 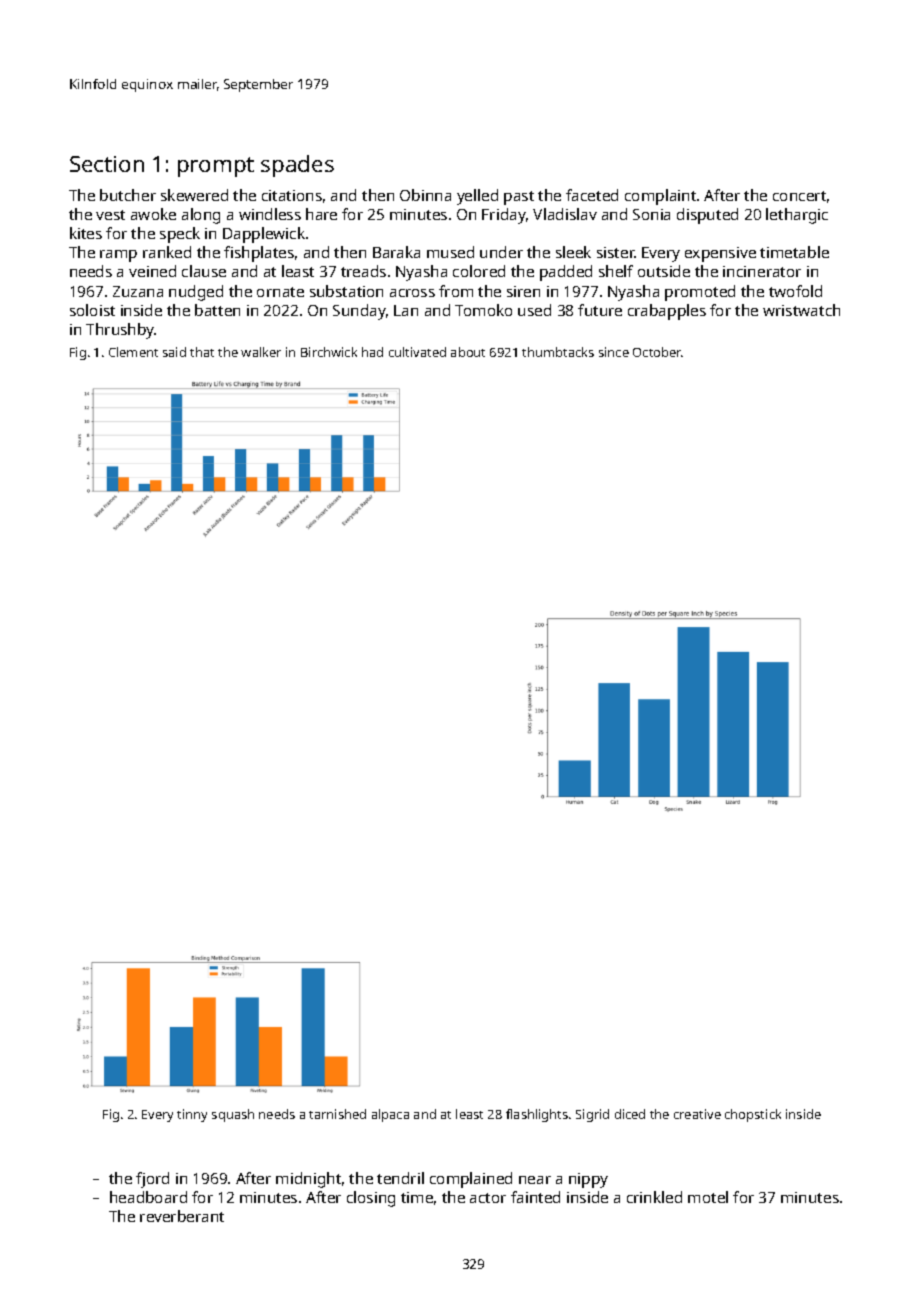 I want to click on chopstick, so click(x=753, y=1115).
